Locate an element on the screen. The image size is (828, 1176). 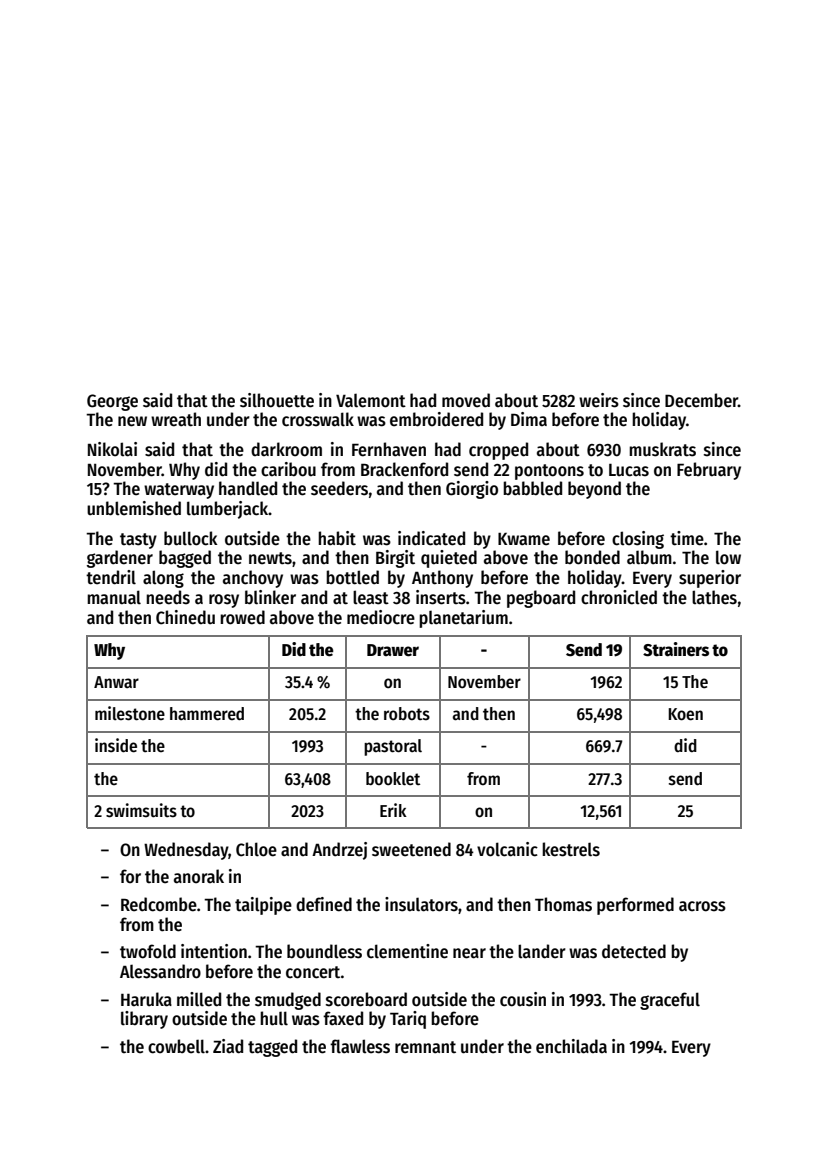
Drawer is located at coordinates (393, 650).
